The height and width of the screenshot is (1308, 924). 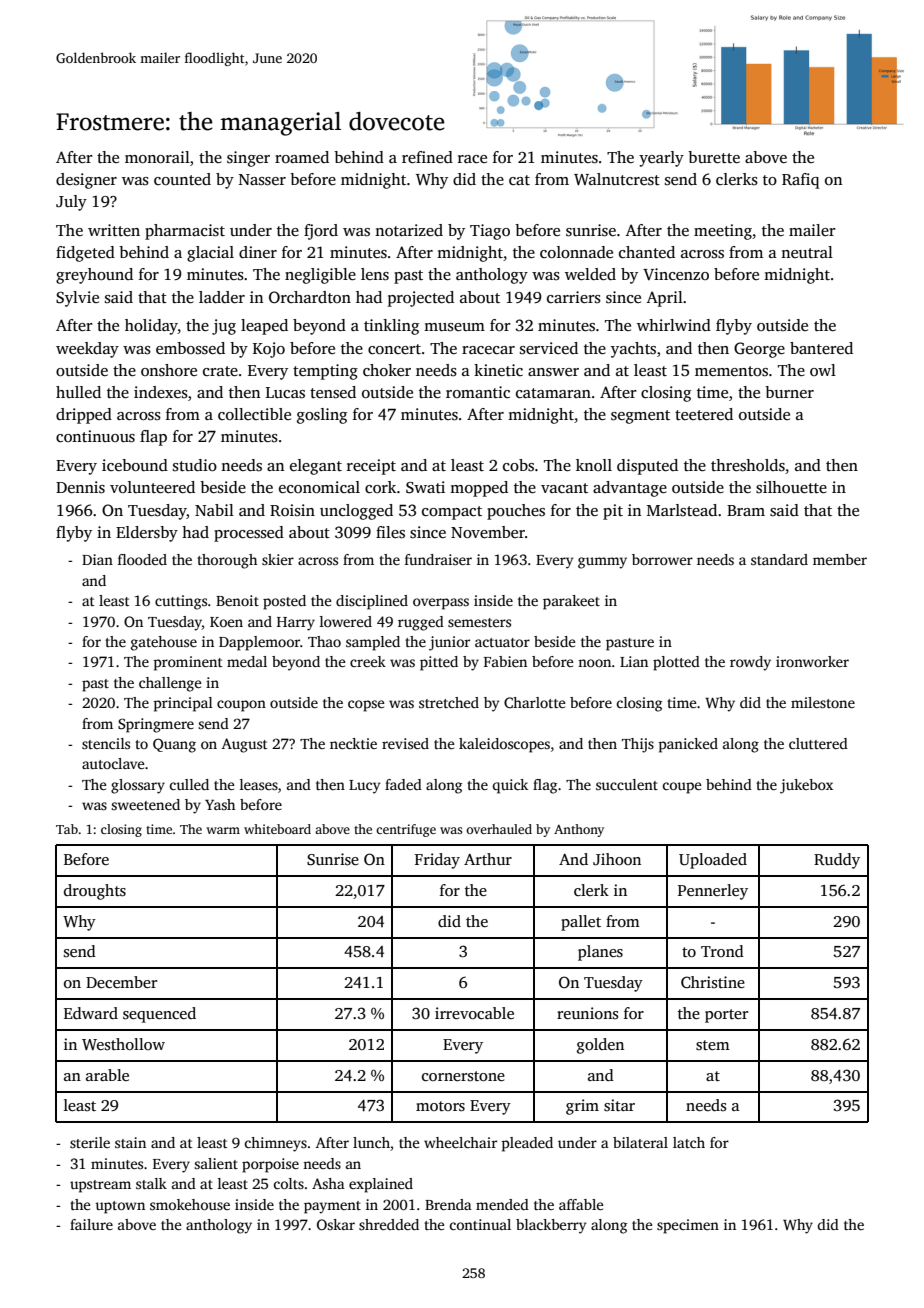 I want to click on porter, so click(x=726, y=1016).
